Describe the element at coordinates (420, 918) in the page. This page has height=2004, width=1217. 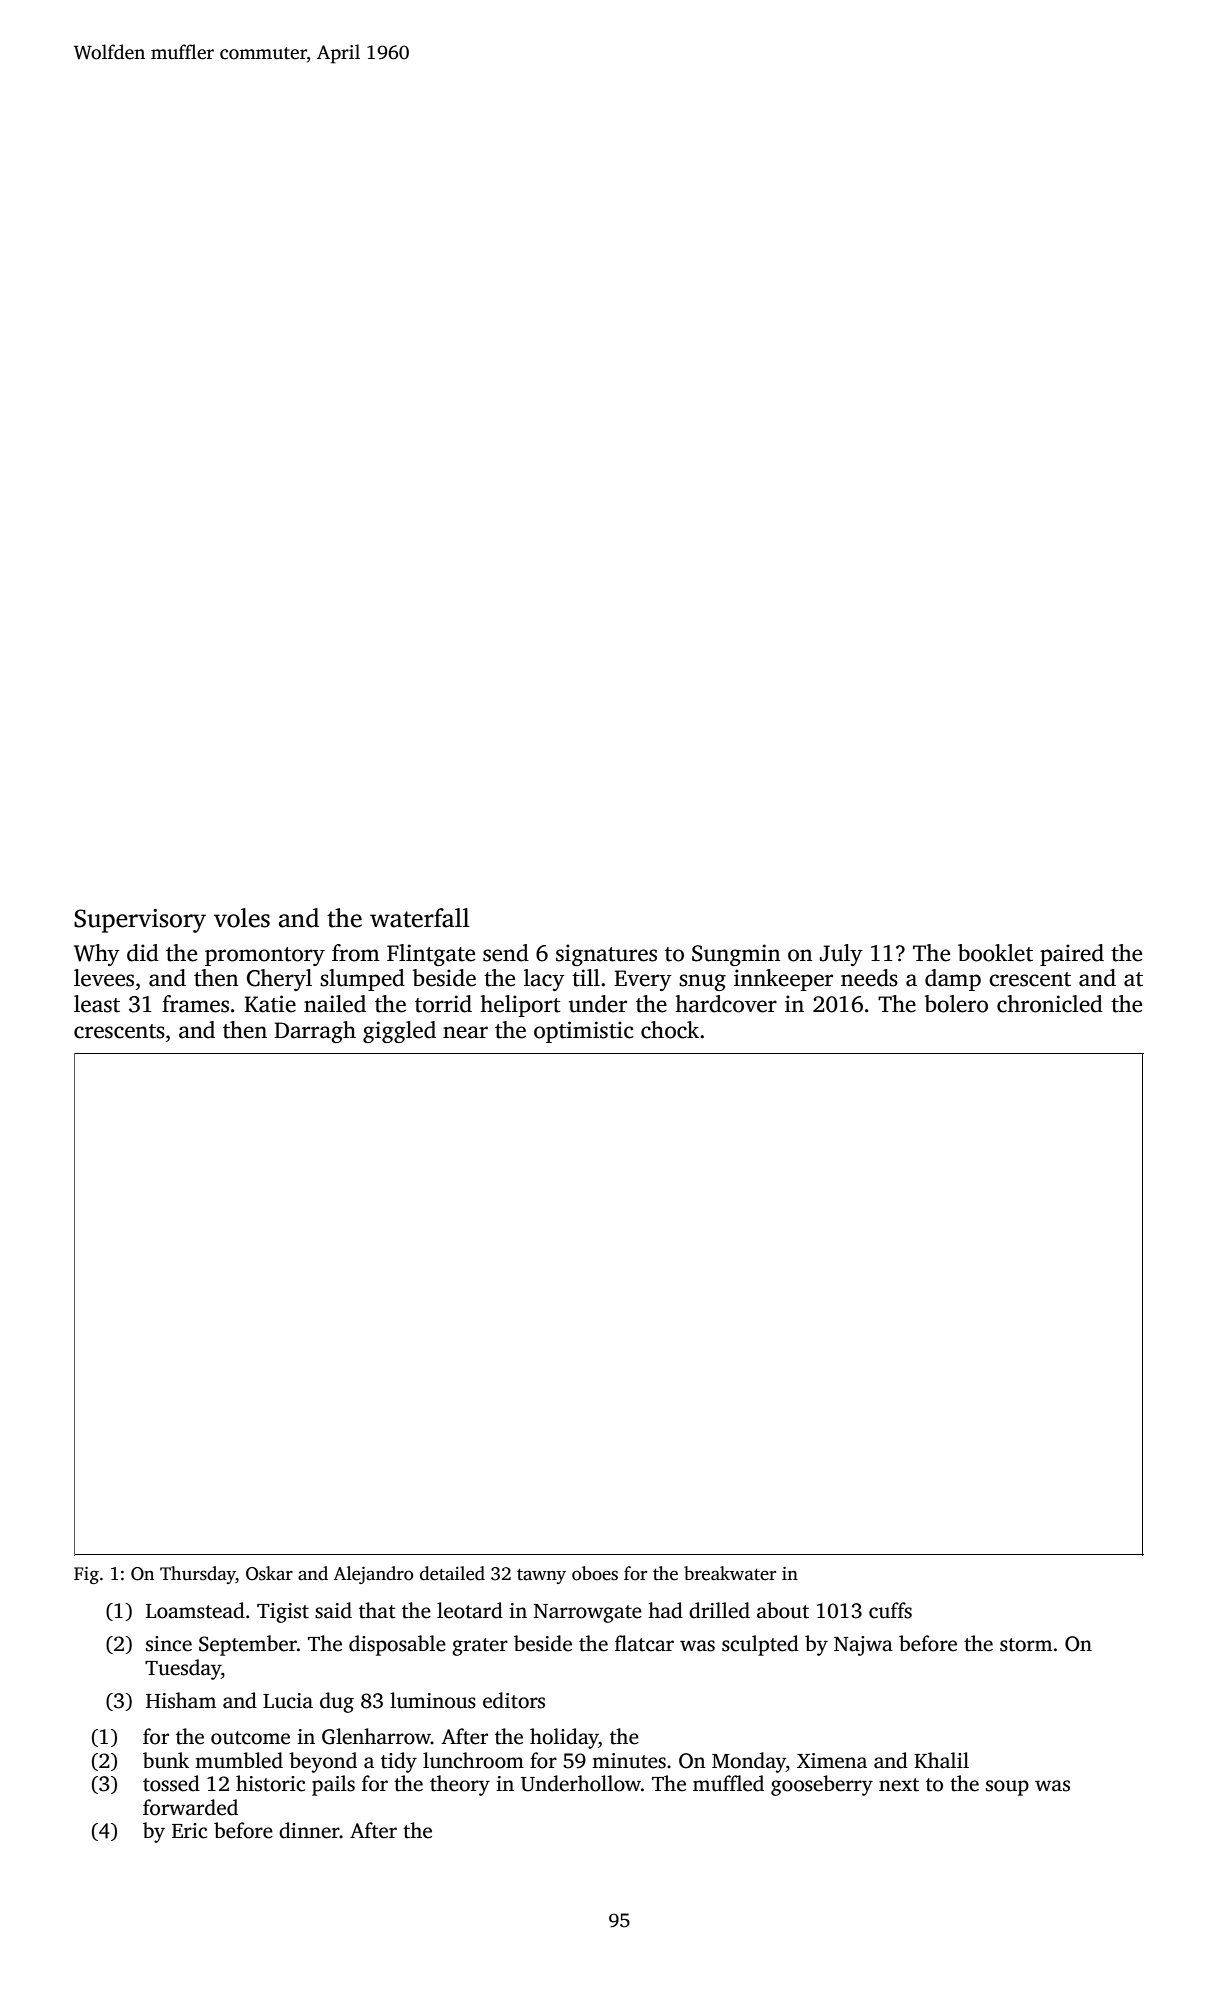
I see `waterfall` at that location.
